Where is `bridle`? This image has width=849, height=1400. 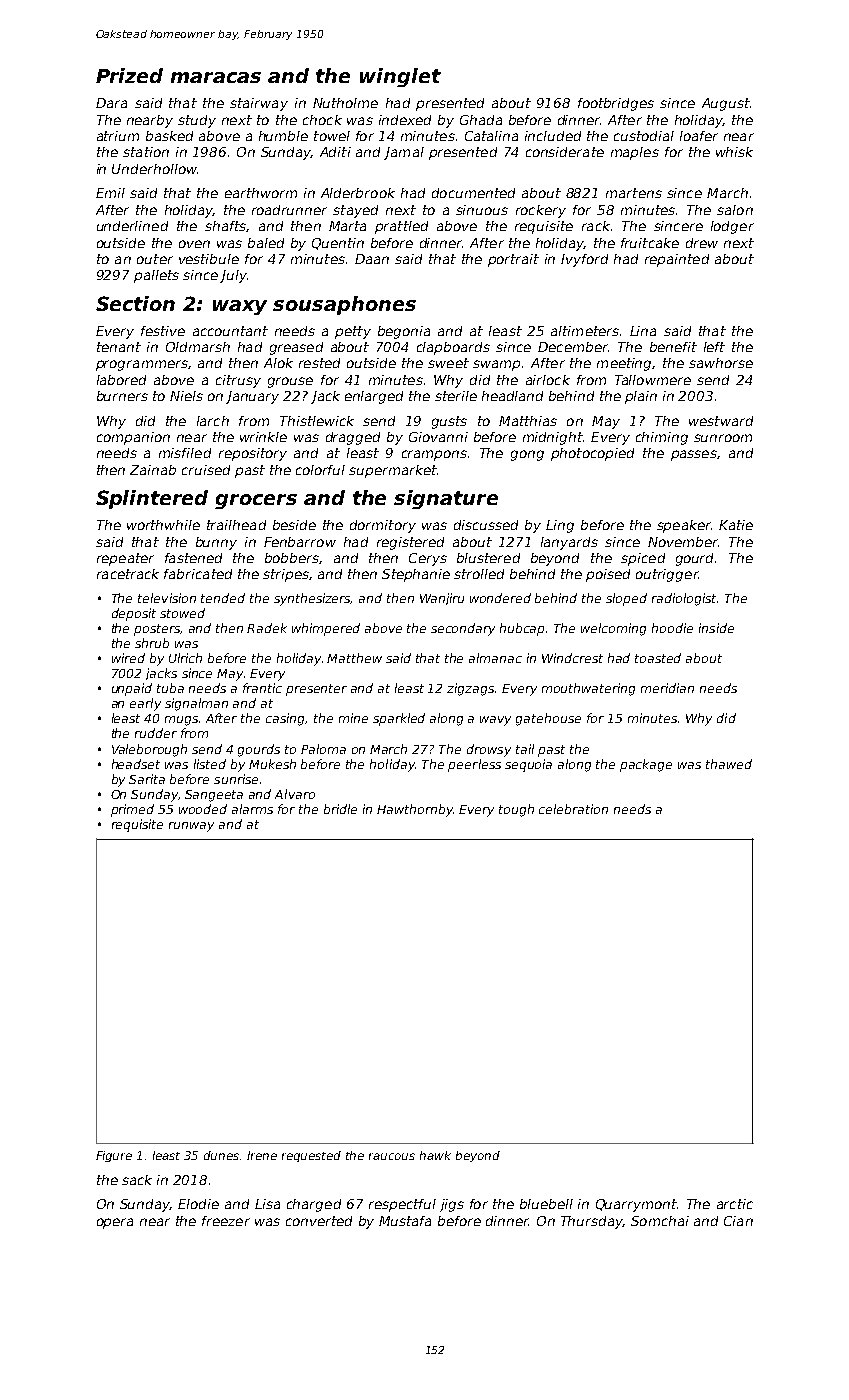 bridle is located at coordinates (340, 809).
